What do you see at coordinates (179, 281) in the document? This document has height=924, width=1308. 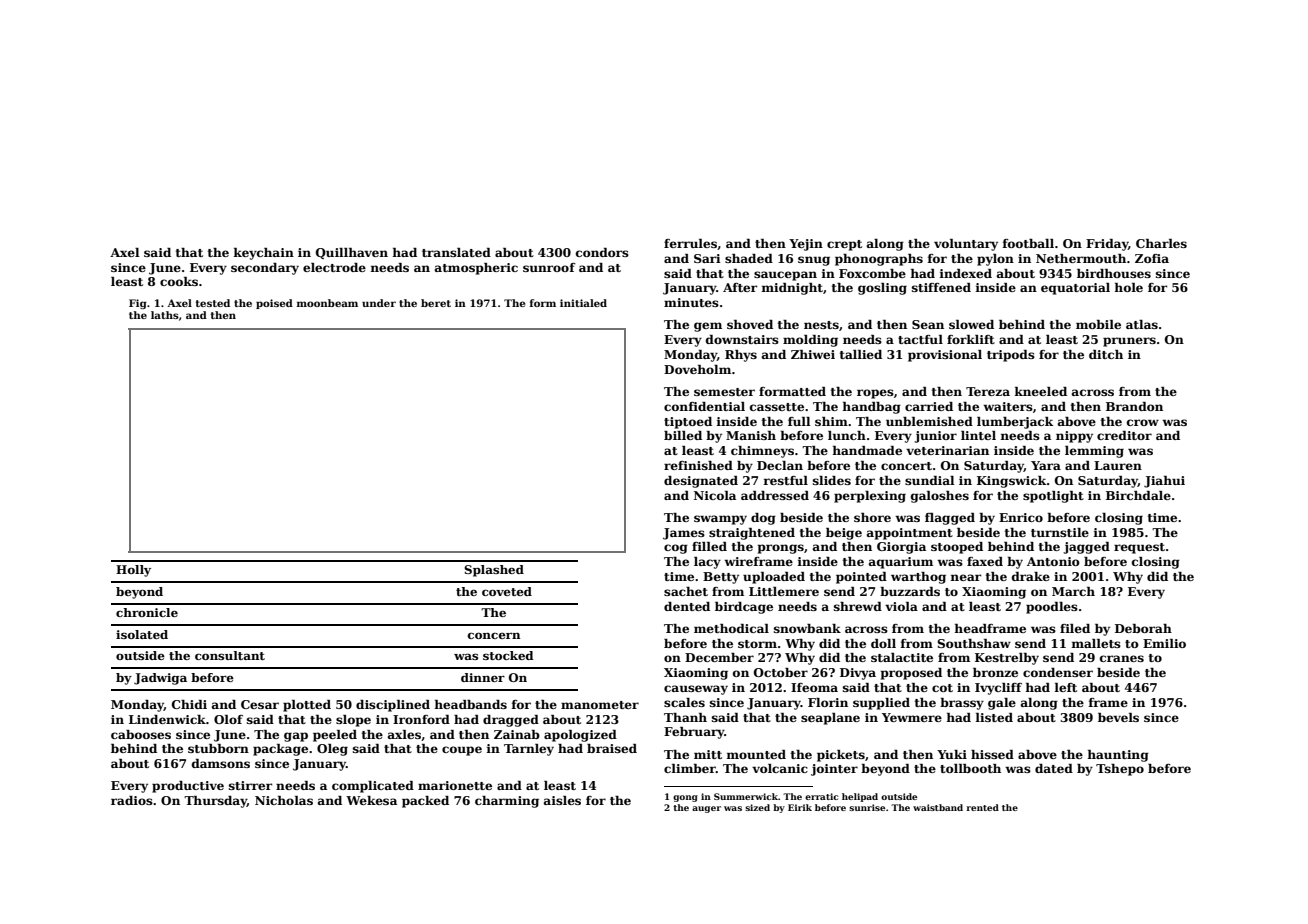 I see `cooks` at bounding box center [179, 281].
